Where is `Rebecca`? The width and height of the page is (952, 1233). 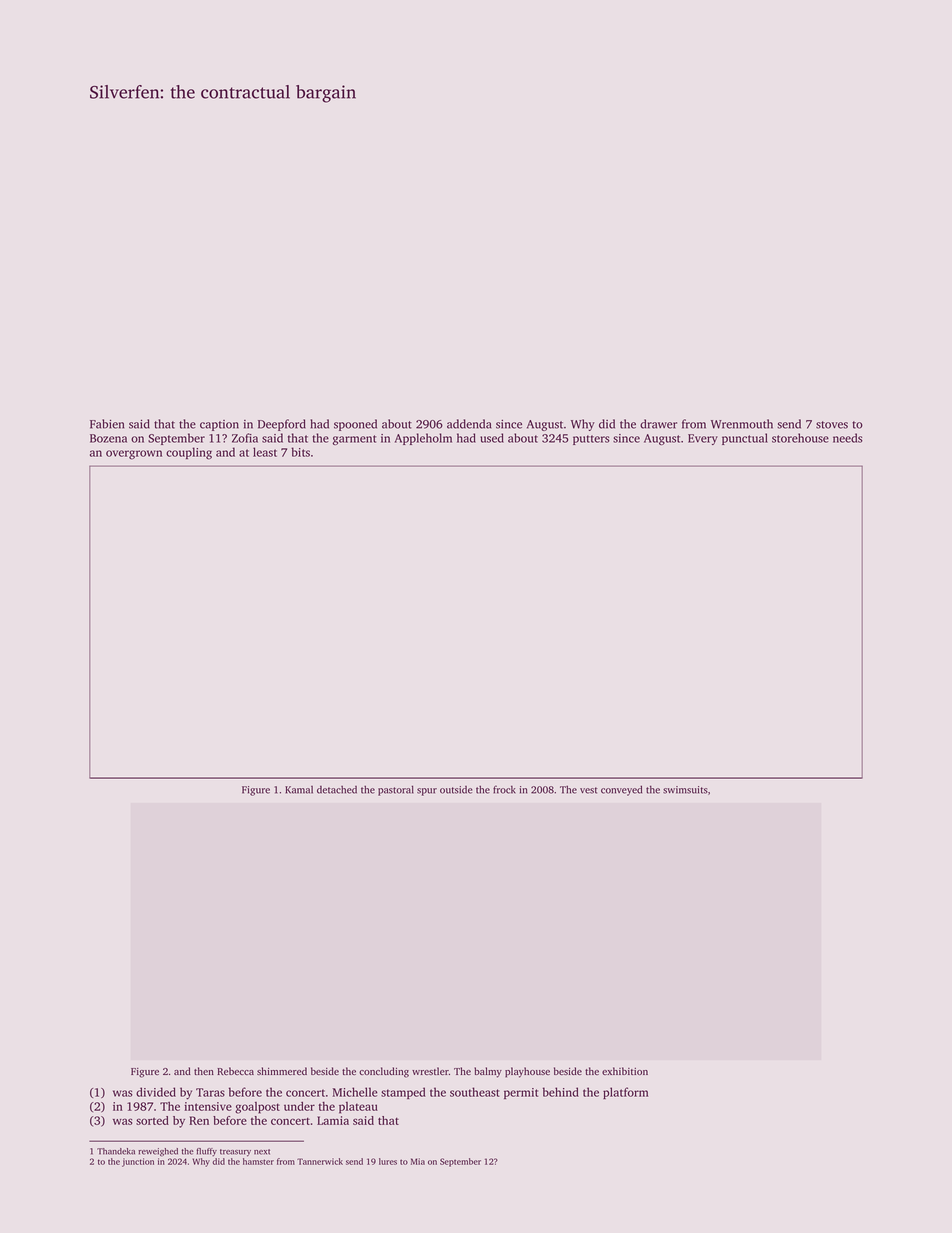 Rebecca is located at coordinates (235, 1071).
